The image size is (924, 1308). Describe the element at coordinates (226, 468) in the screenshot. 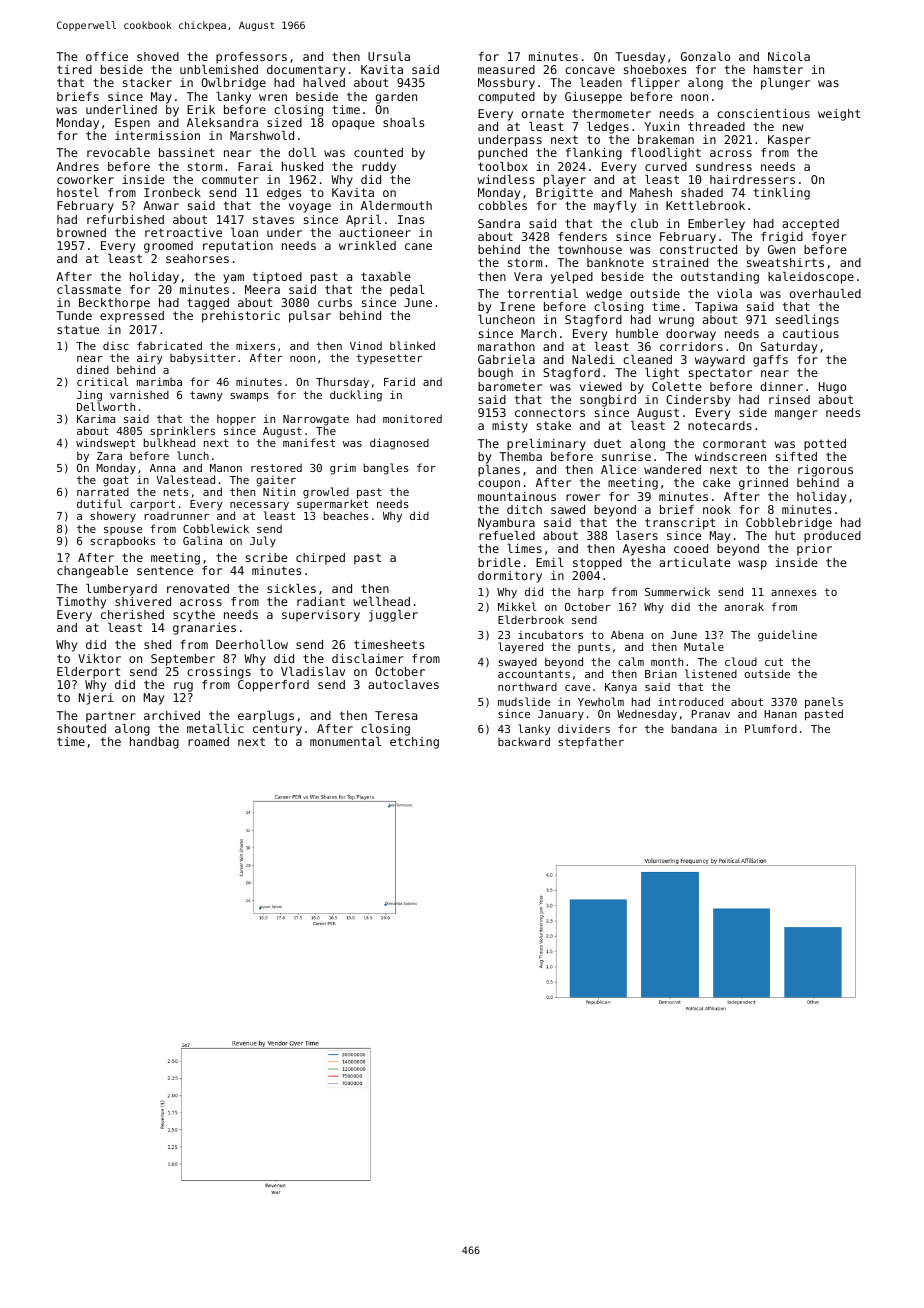

I see `Manon` at that location.
